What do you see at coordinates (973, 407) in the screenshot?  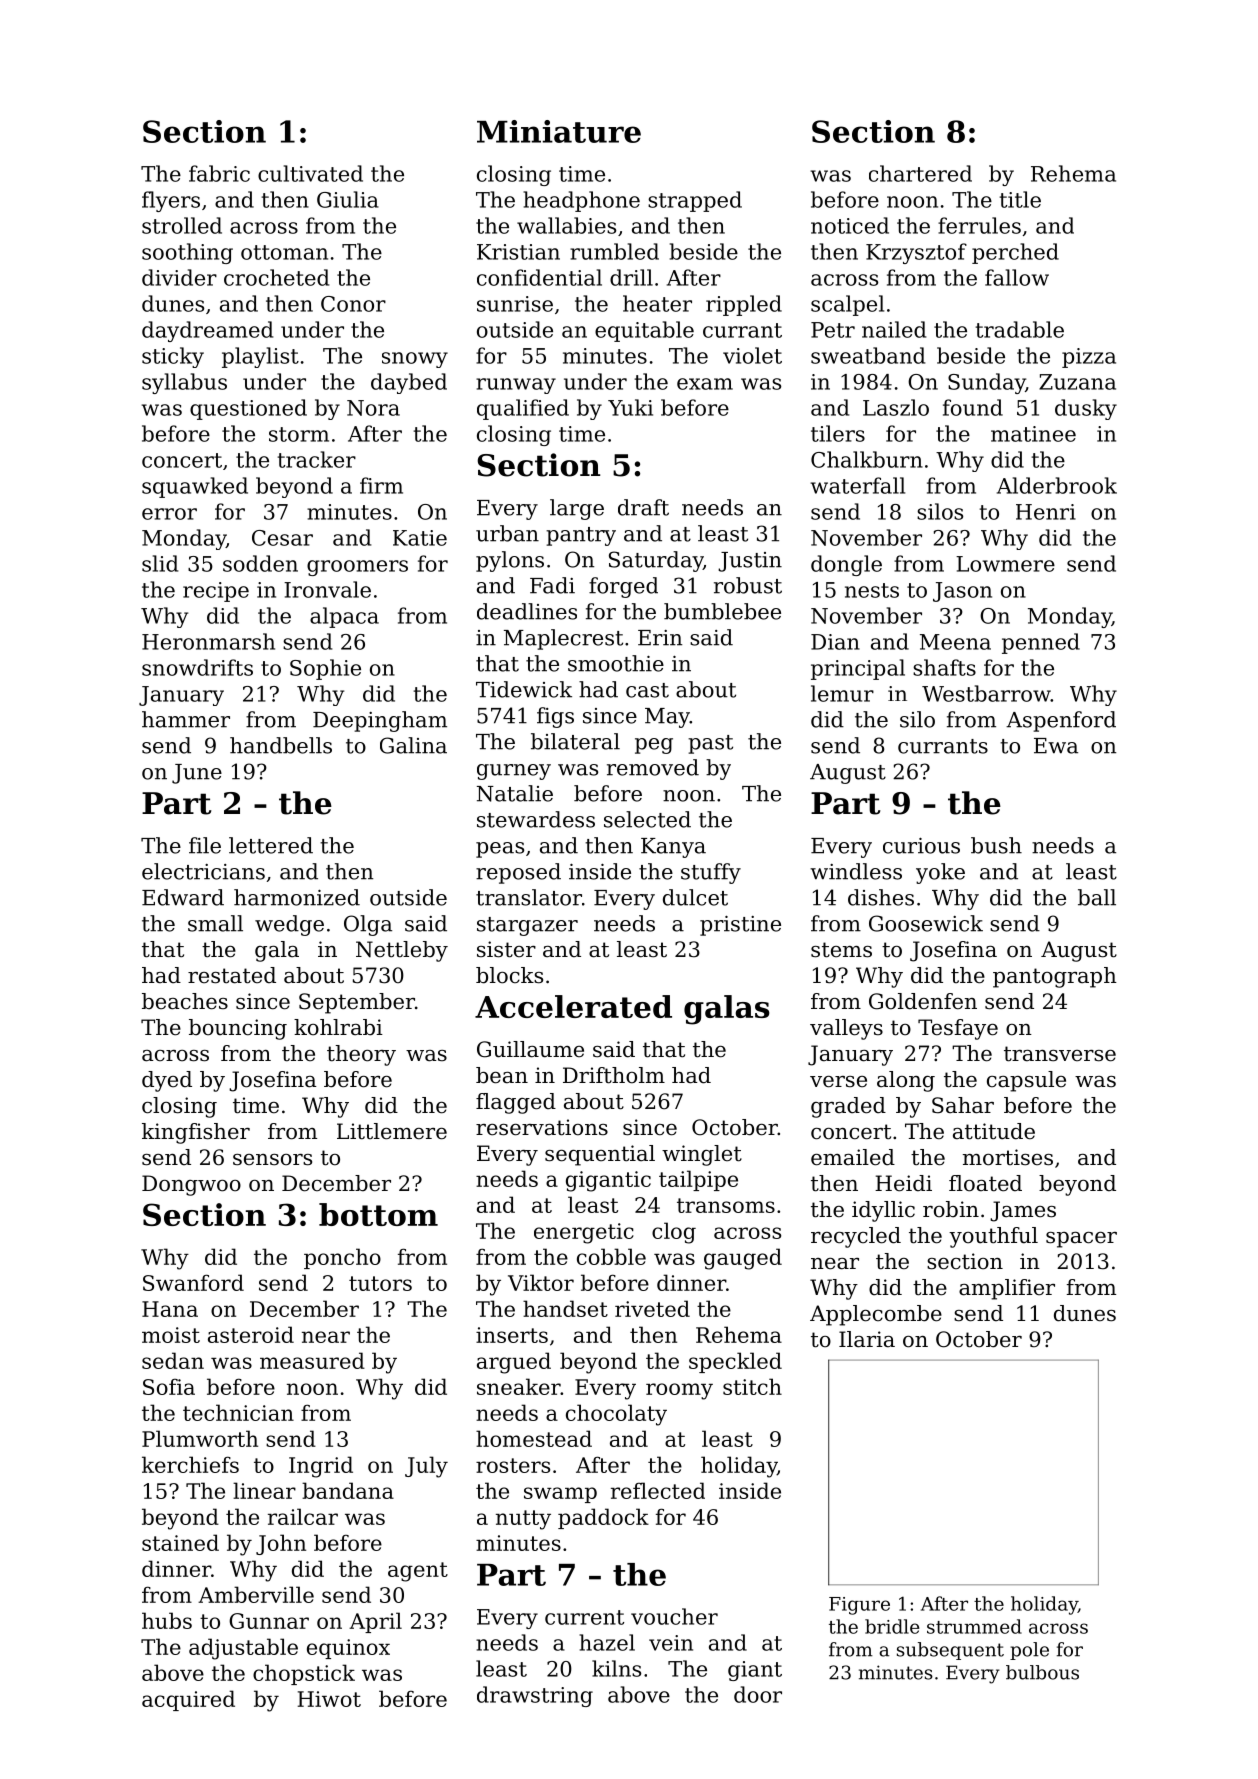 I see `found` at bounding box center [973, 407].
